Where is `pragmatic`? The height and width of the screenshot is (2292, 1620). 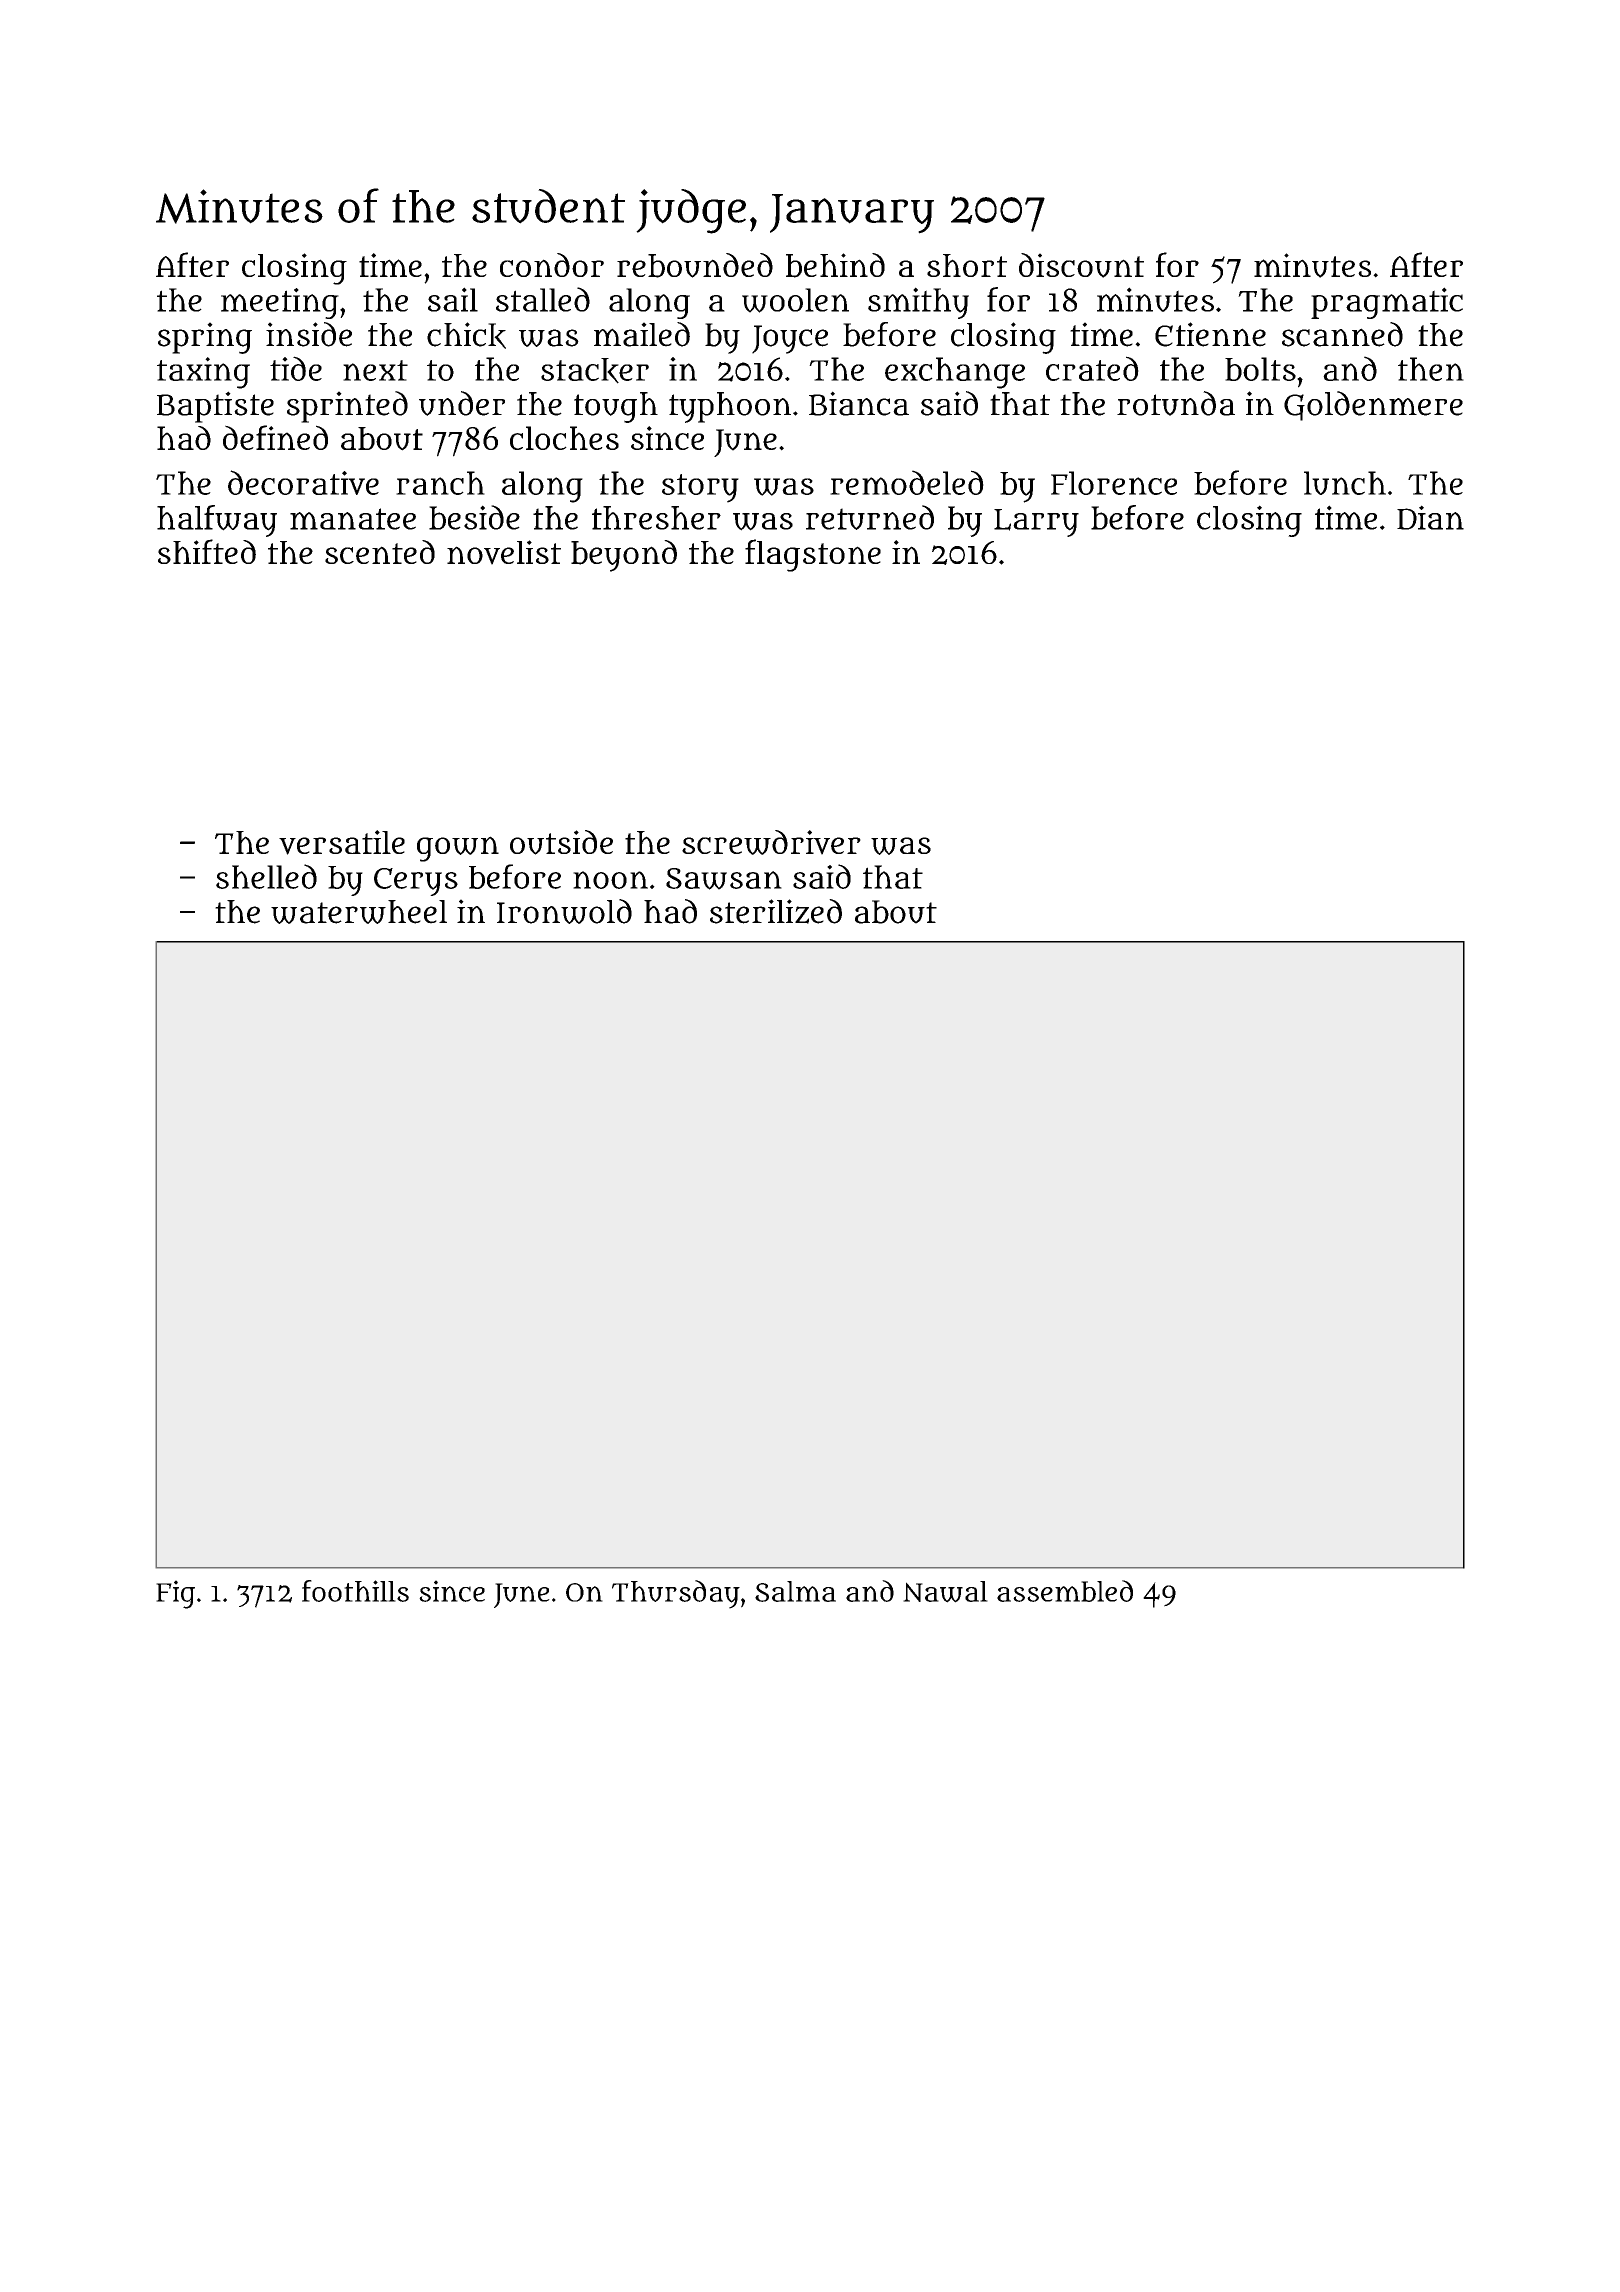
pragmatic is located at coordinates (1387, 303).
